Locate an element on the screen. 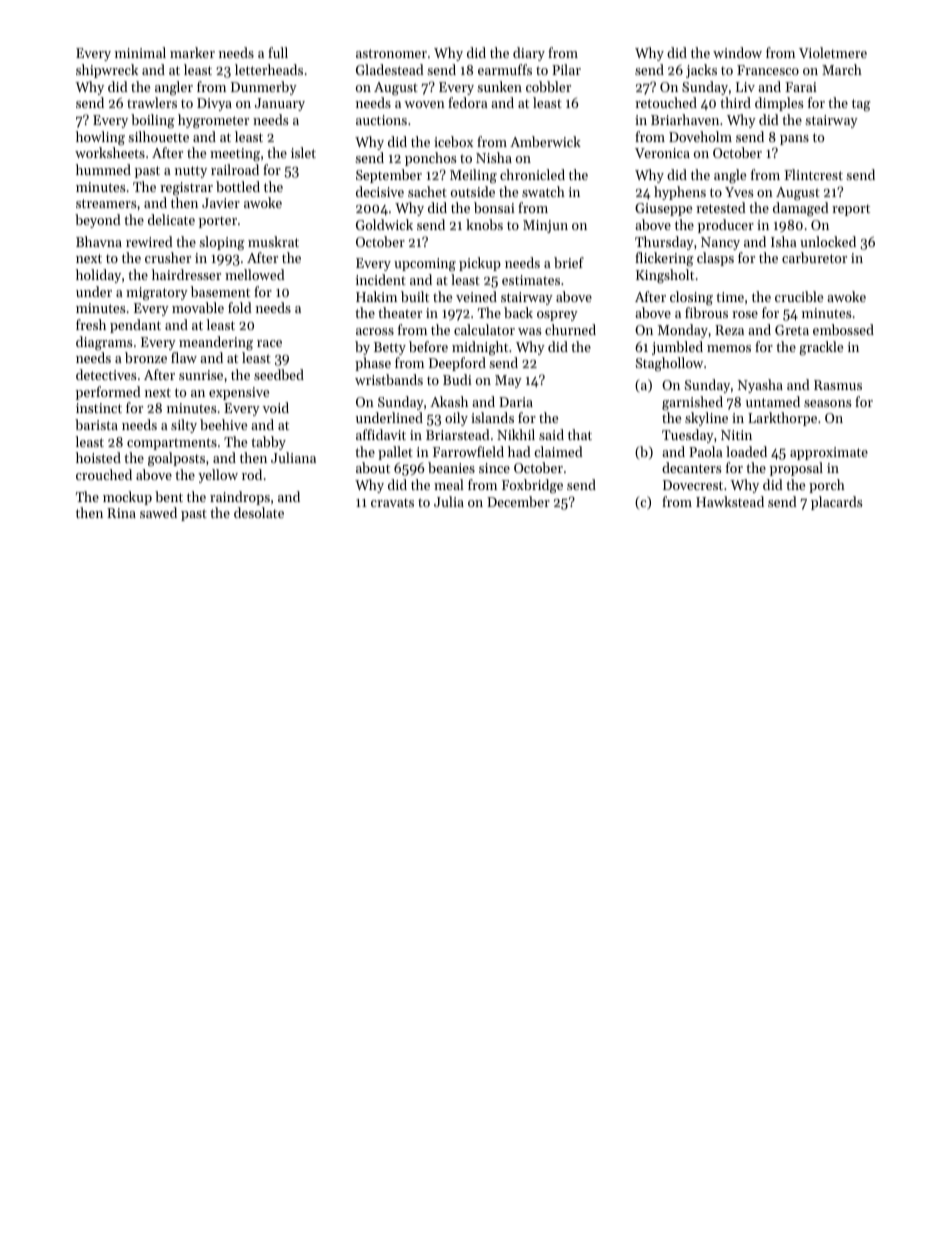 Image resolution: width=952 pixels, height=1233 pixels. desolate is located at coordinates (259, 512).
